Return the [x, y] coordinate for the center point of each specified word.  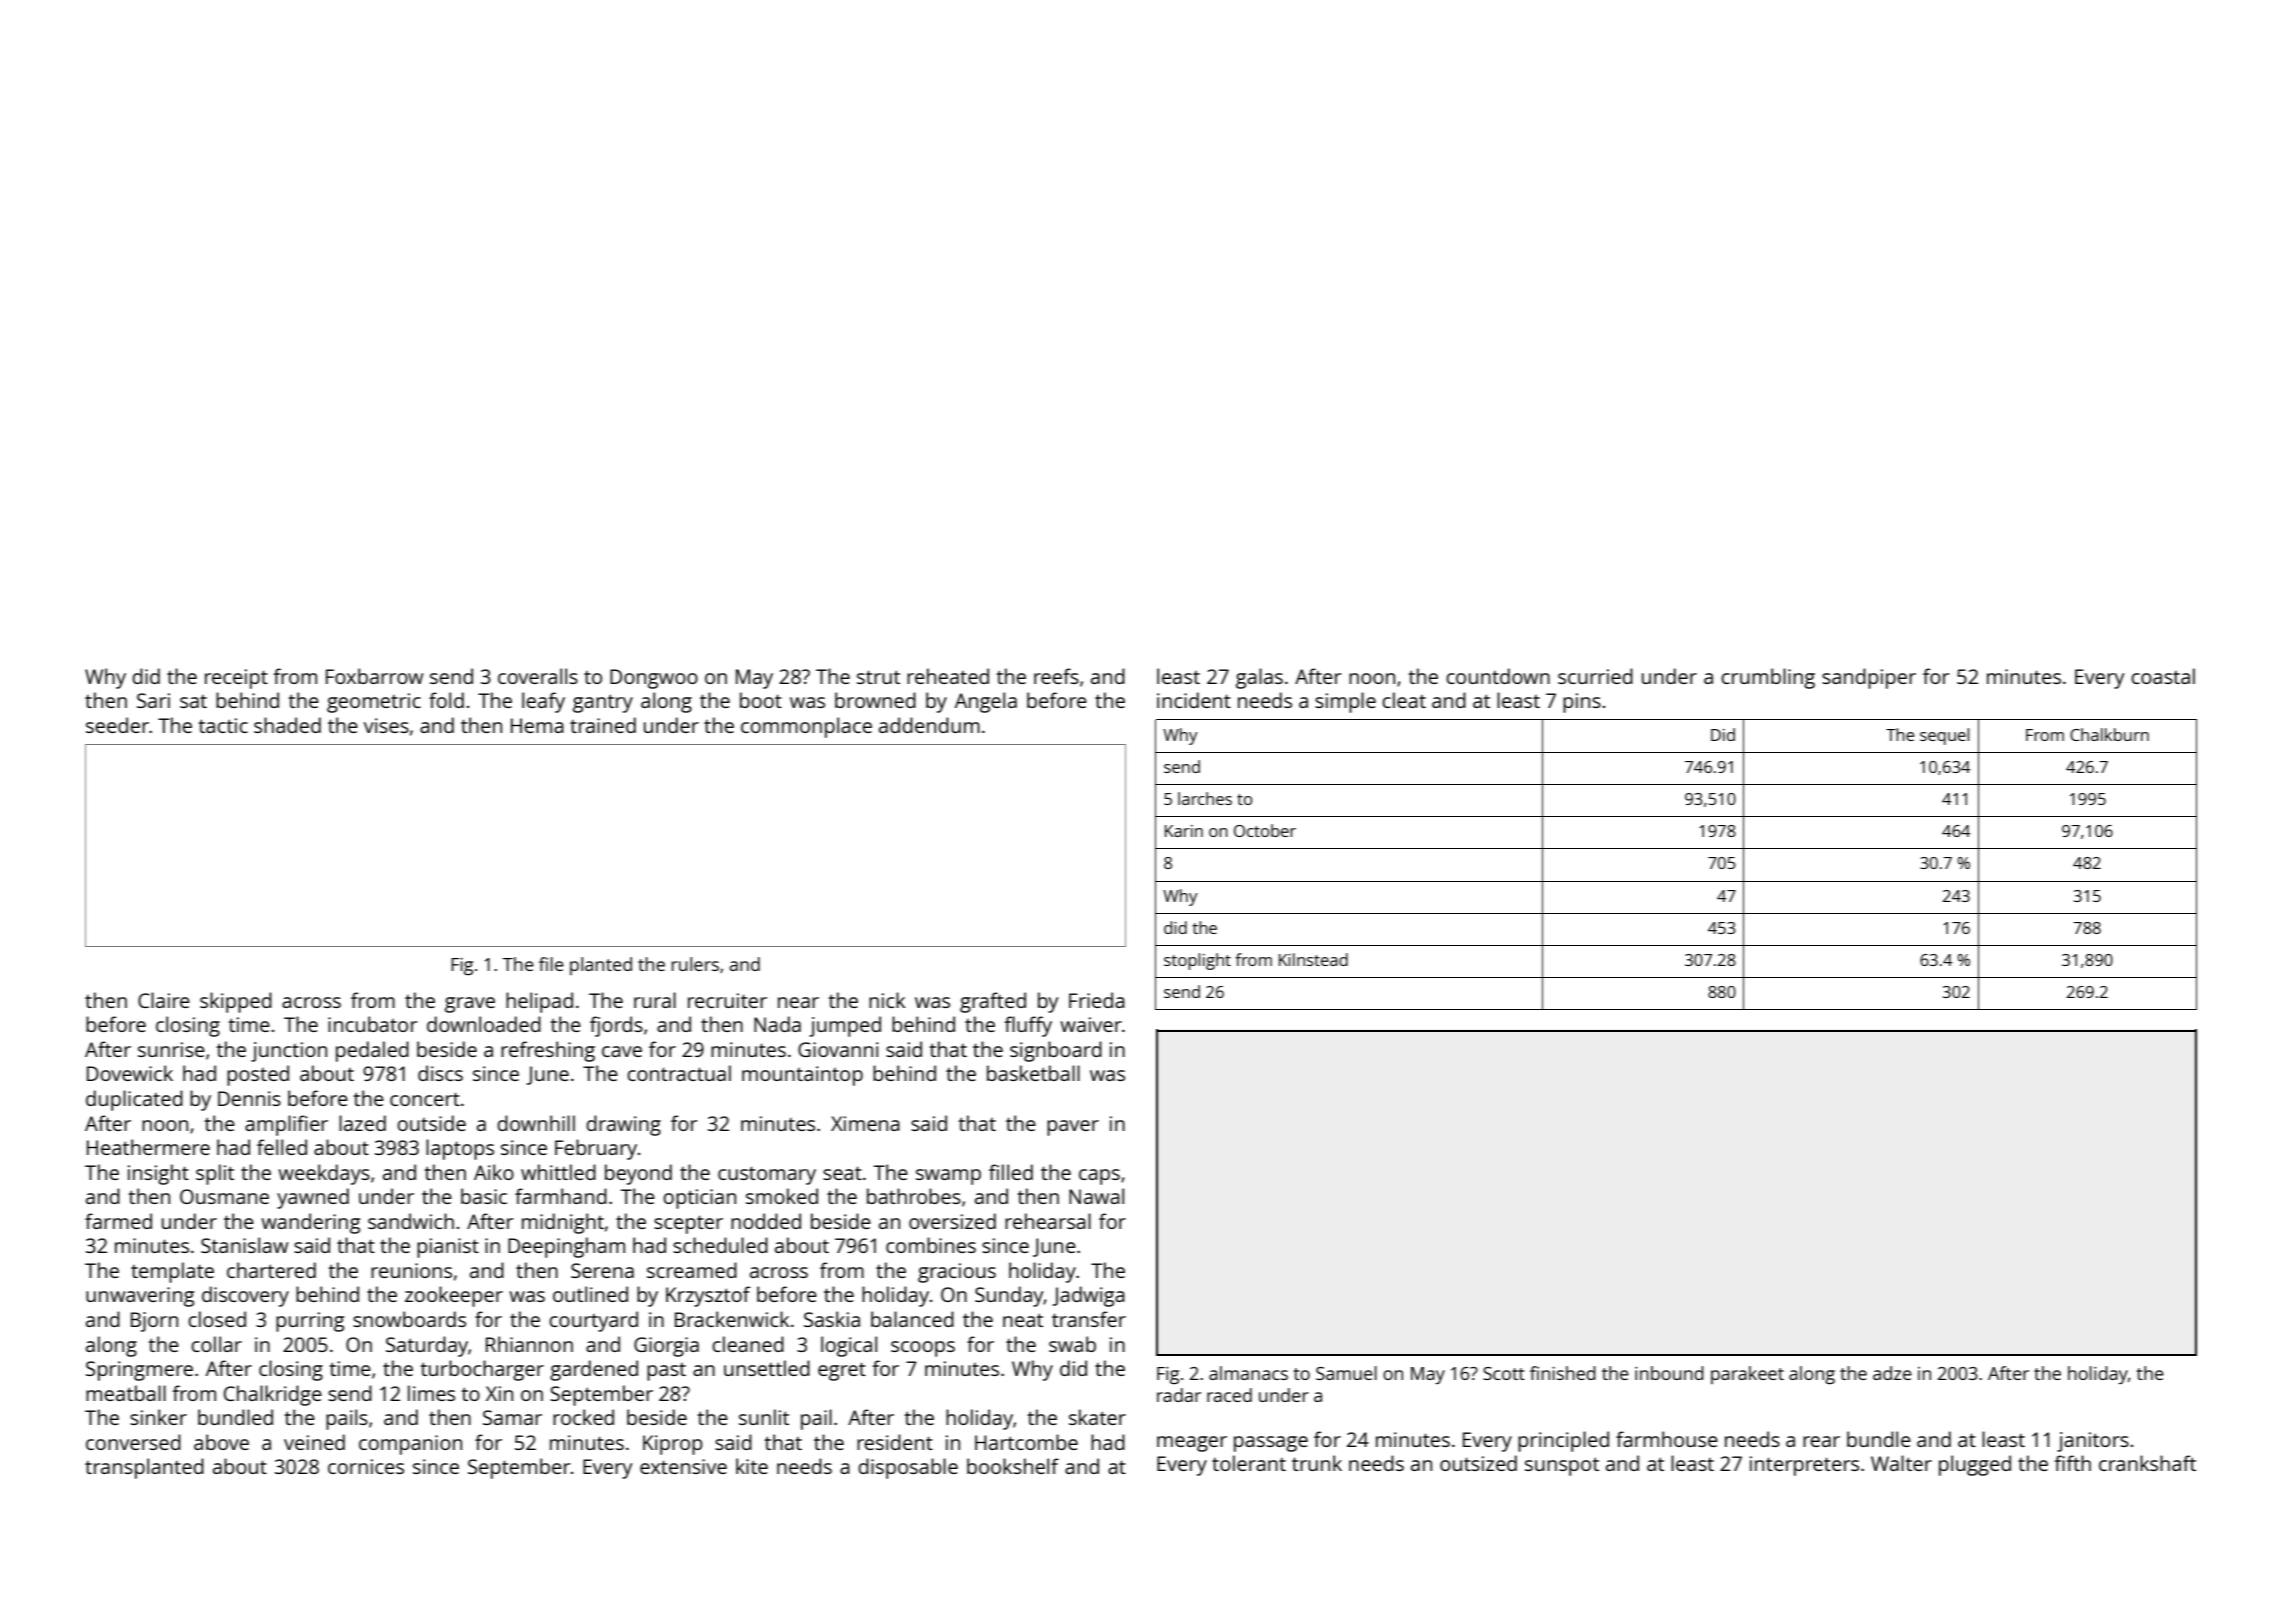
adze [1892, 1373]
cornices [366, 1466]
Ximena [865, 1123]
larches [1205, 798]
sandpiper [1869, 678]
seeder [117, 725]
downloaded [484, 1024]
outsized [1478, 1463]
